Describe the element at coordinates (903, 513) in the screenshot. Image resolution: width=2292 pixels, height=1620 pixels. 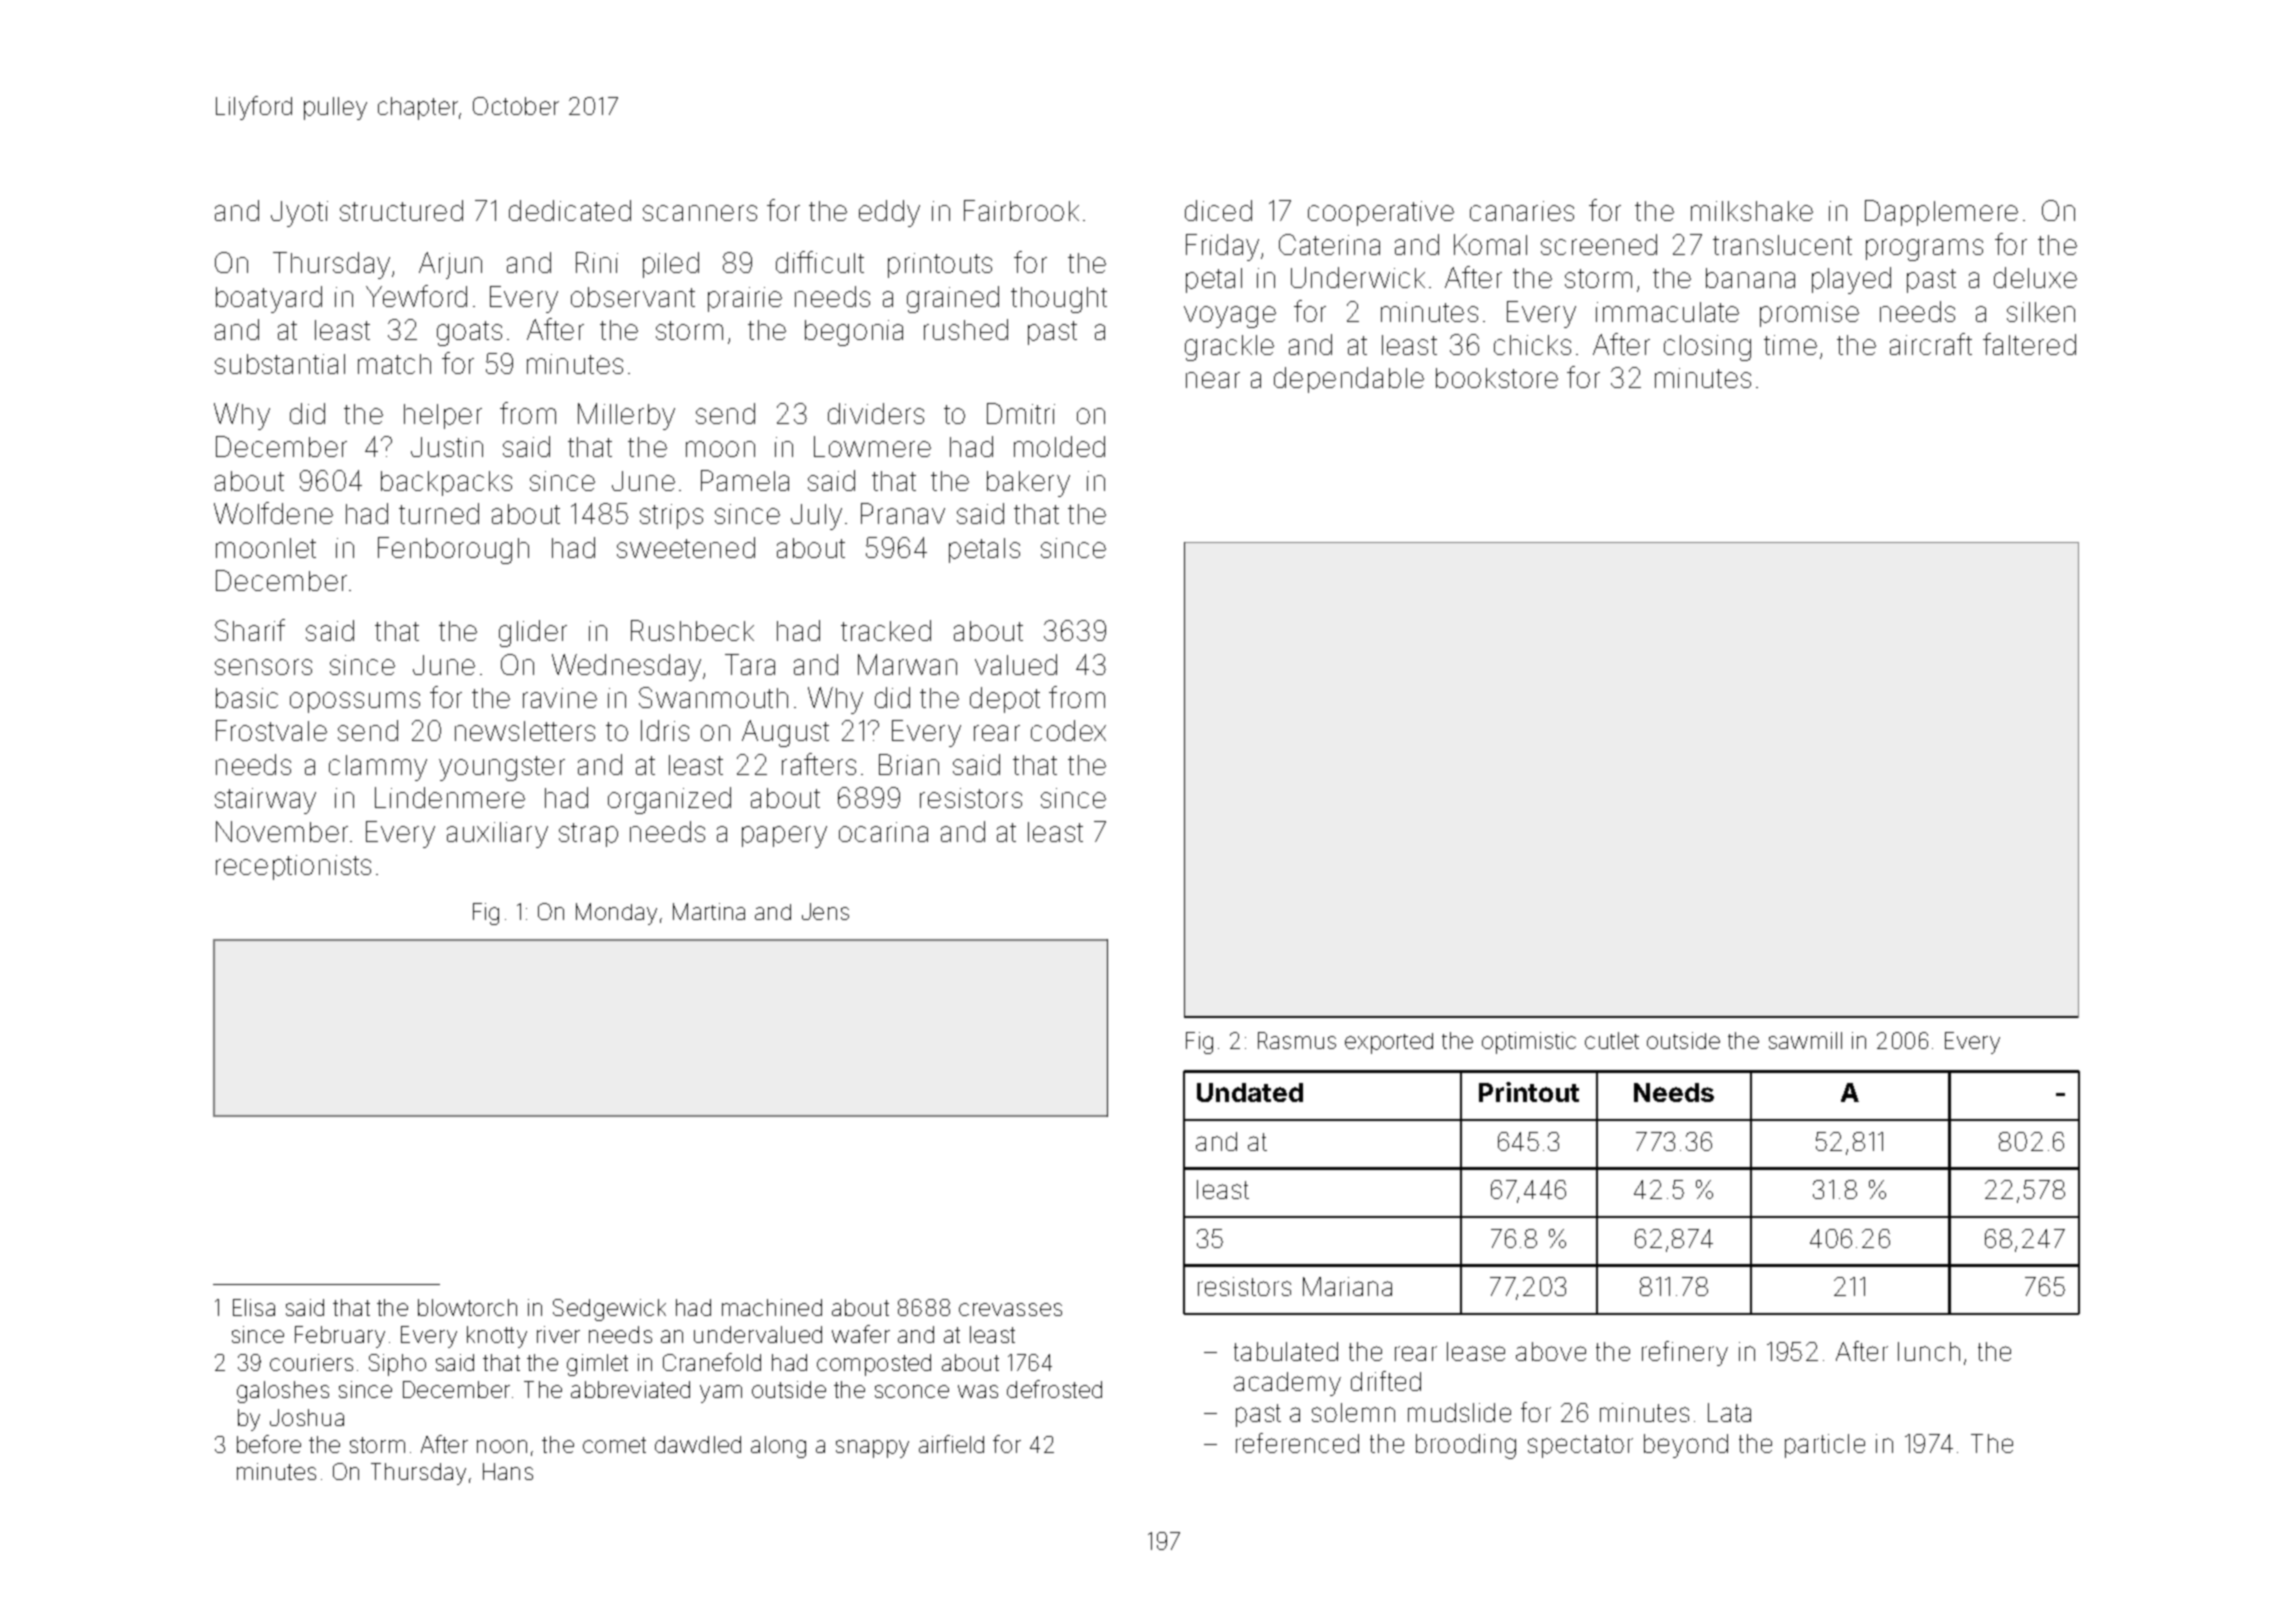
I see `Pranav` at that location.
